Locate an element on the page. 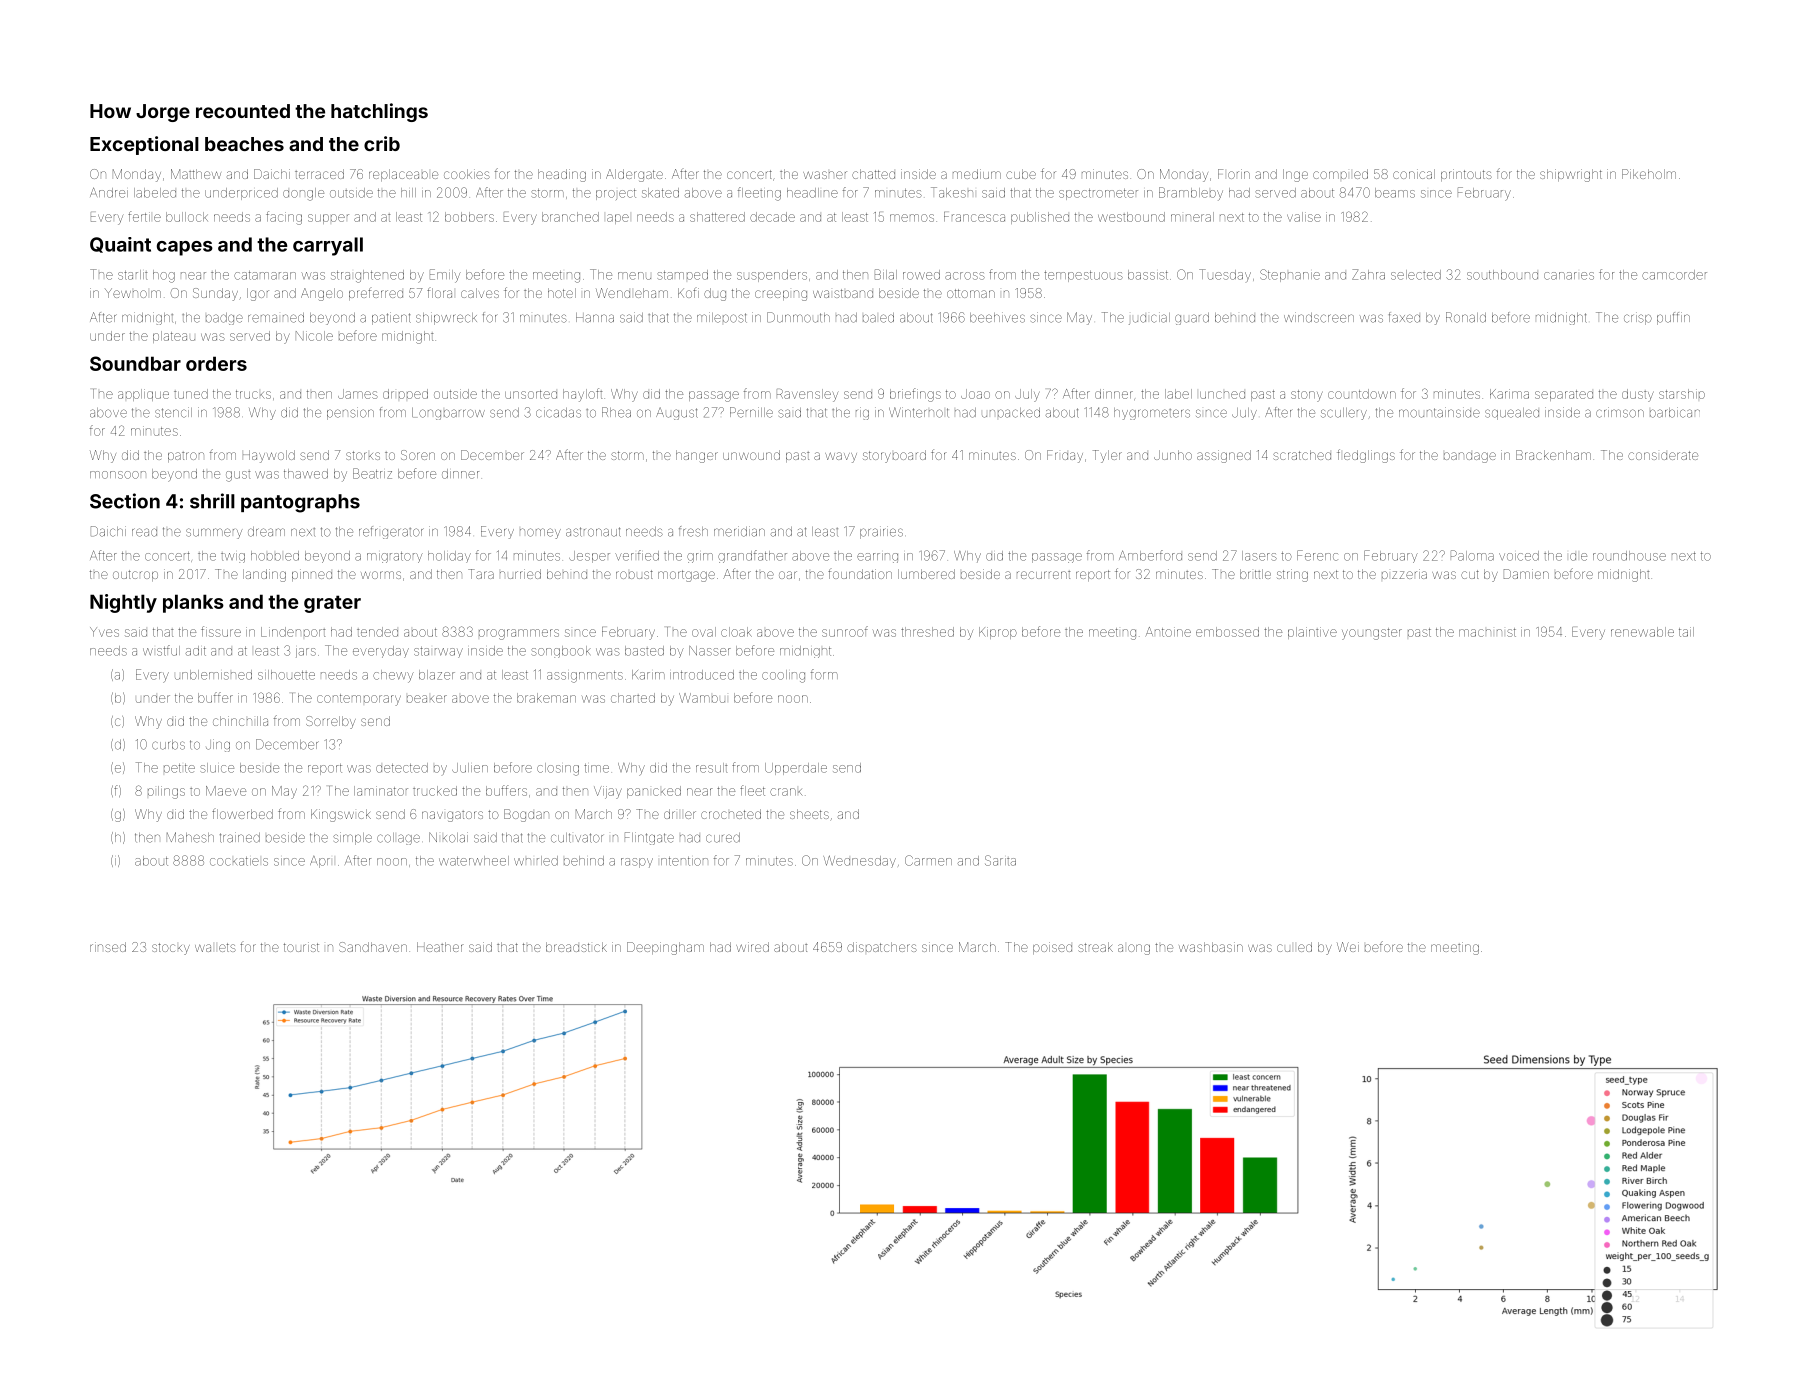 The height and width of the image is (1394, 1804). crib is located at coordinates (382, 143).
